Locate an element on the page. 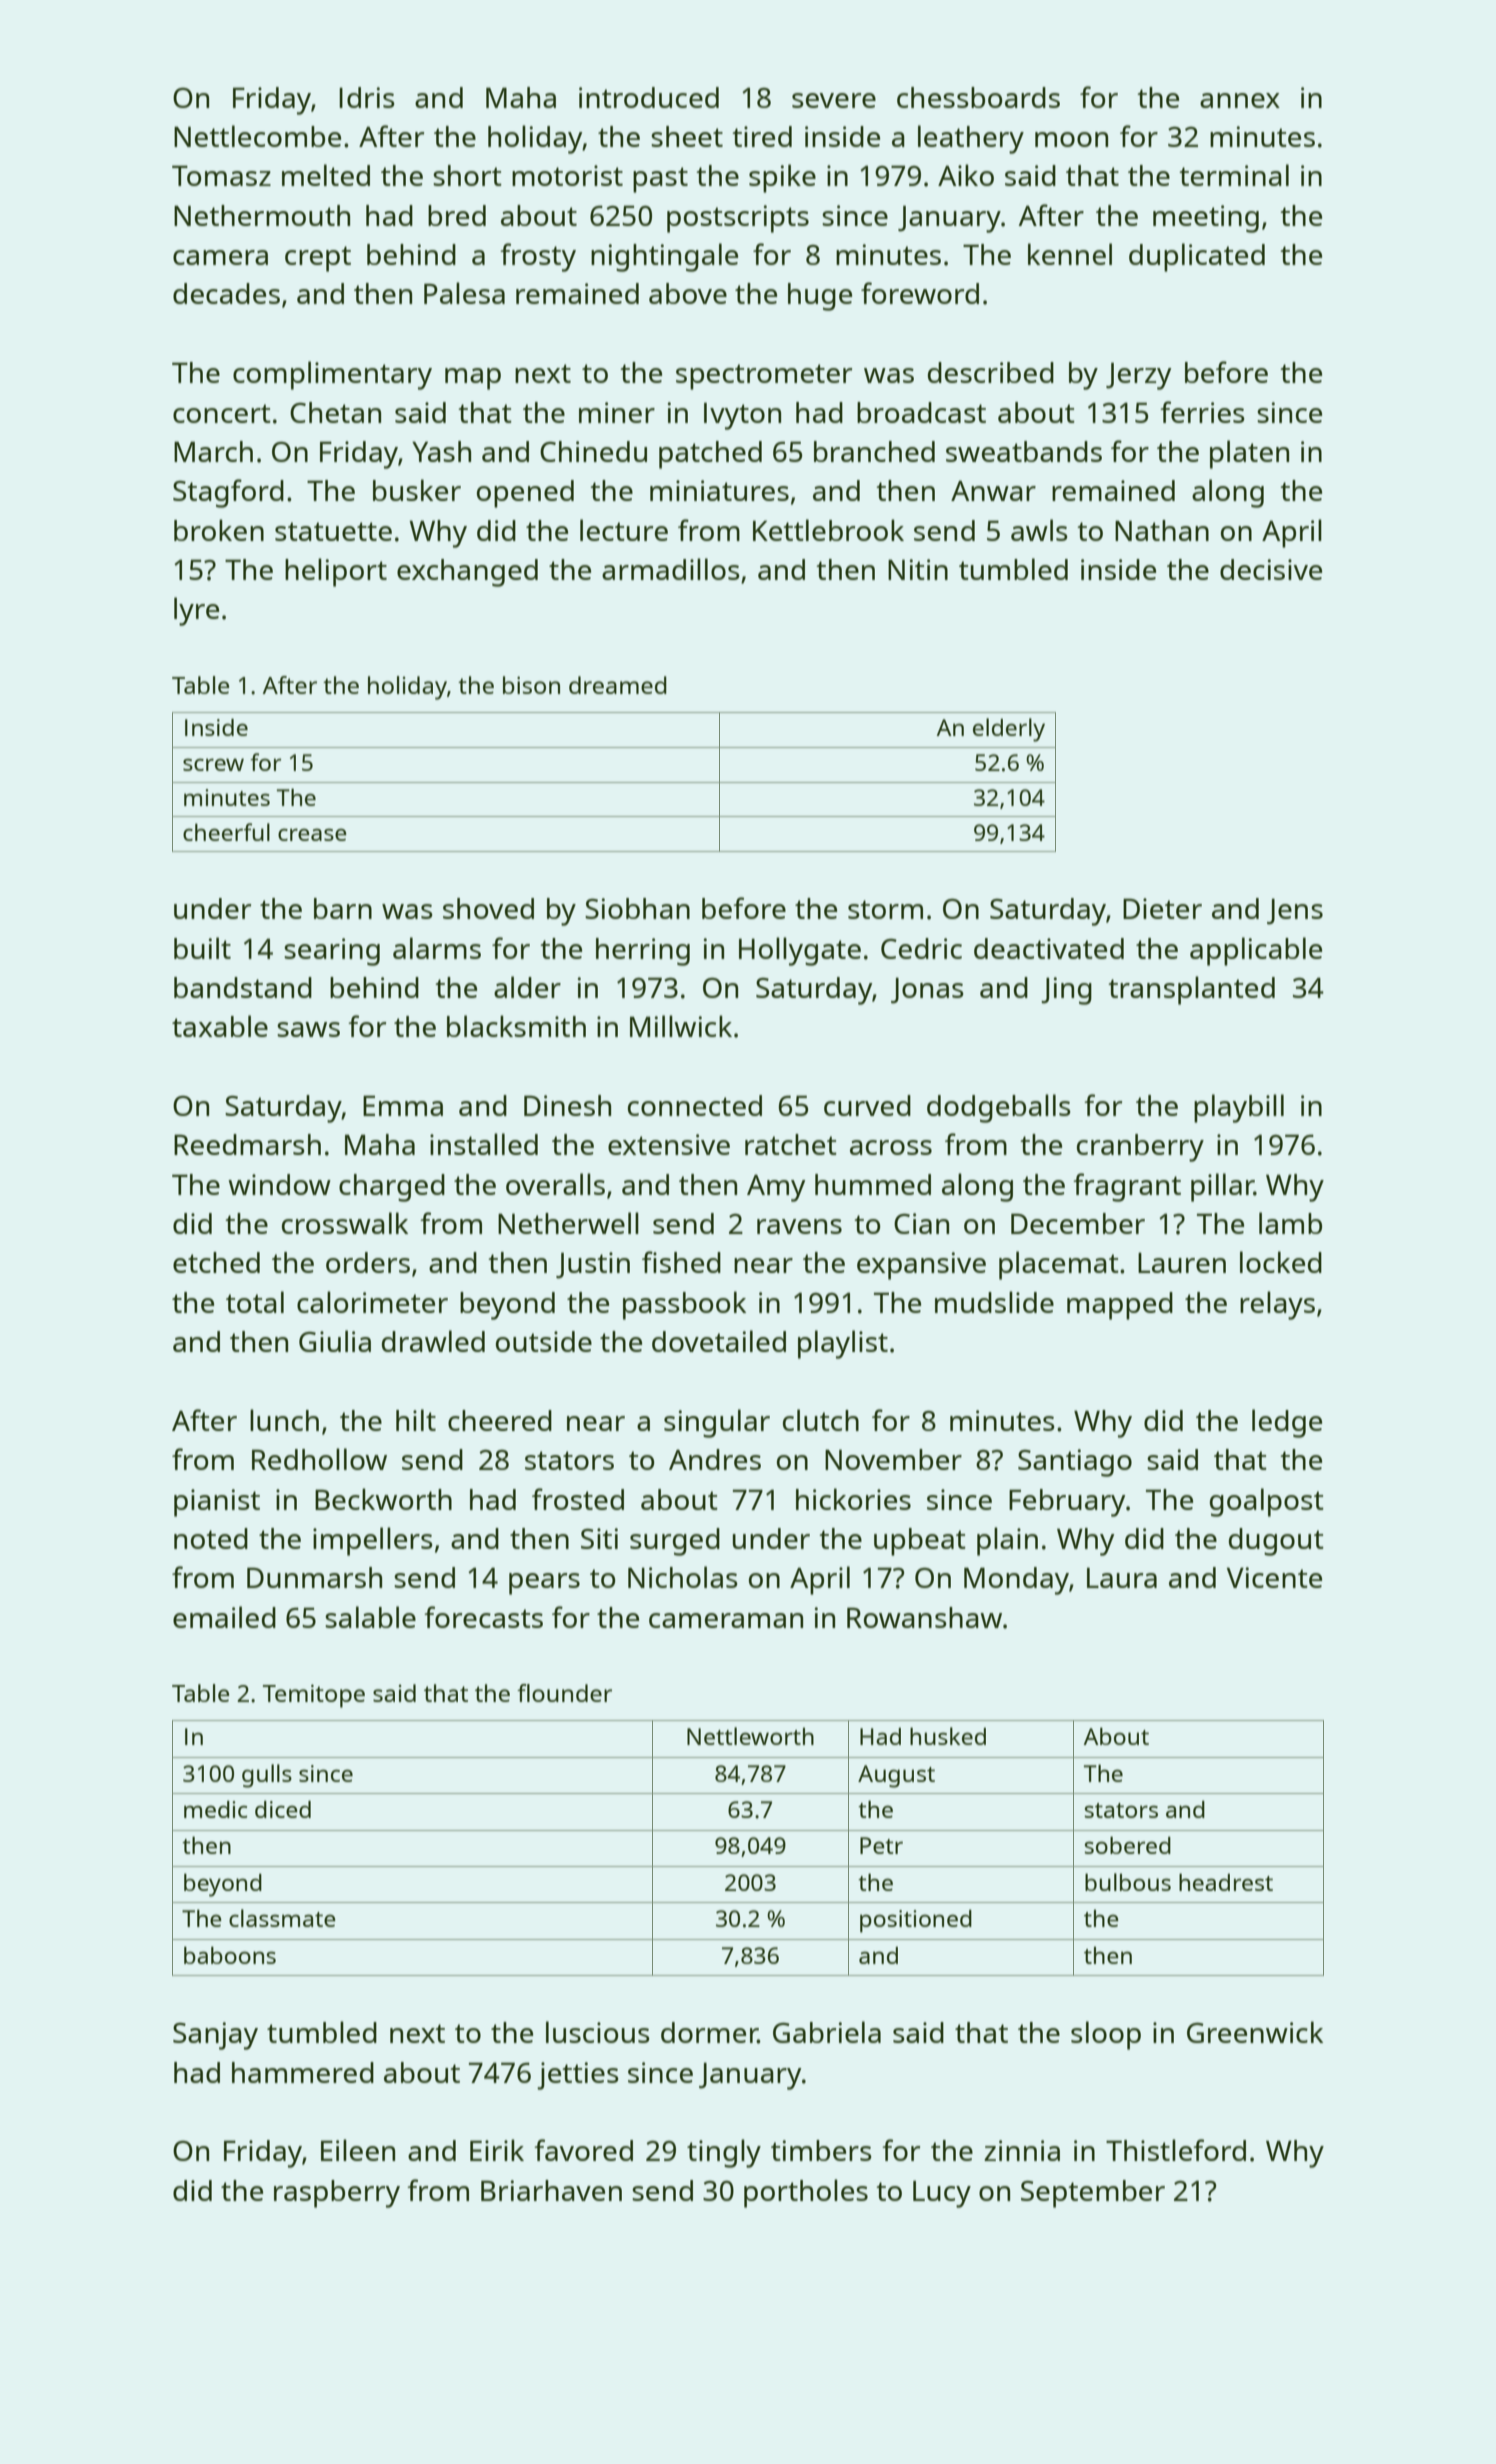 The width and height of the page is (1496, 2464). bulbous is located at coordinates (1128, 1882).
